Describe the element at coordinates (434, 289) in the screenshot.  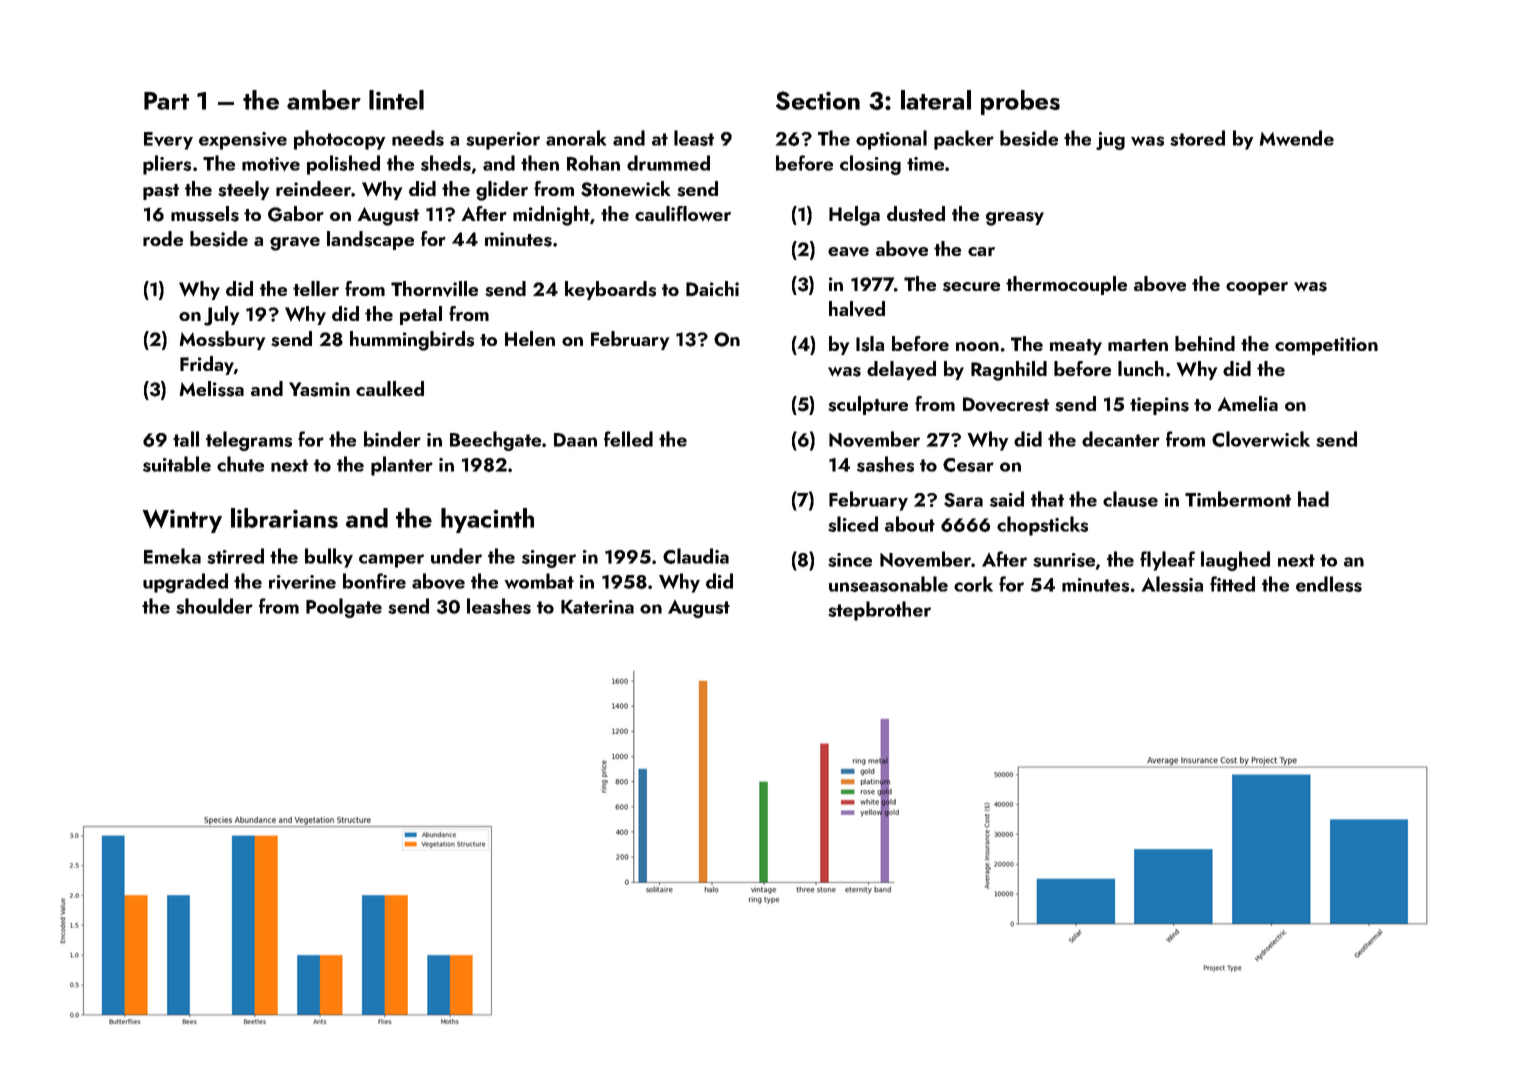
I see `Thornville` at that location.
